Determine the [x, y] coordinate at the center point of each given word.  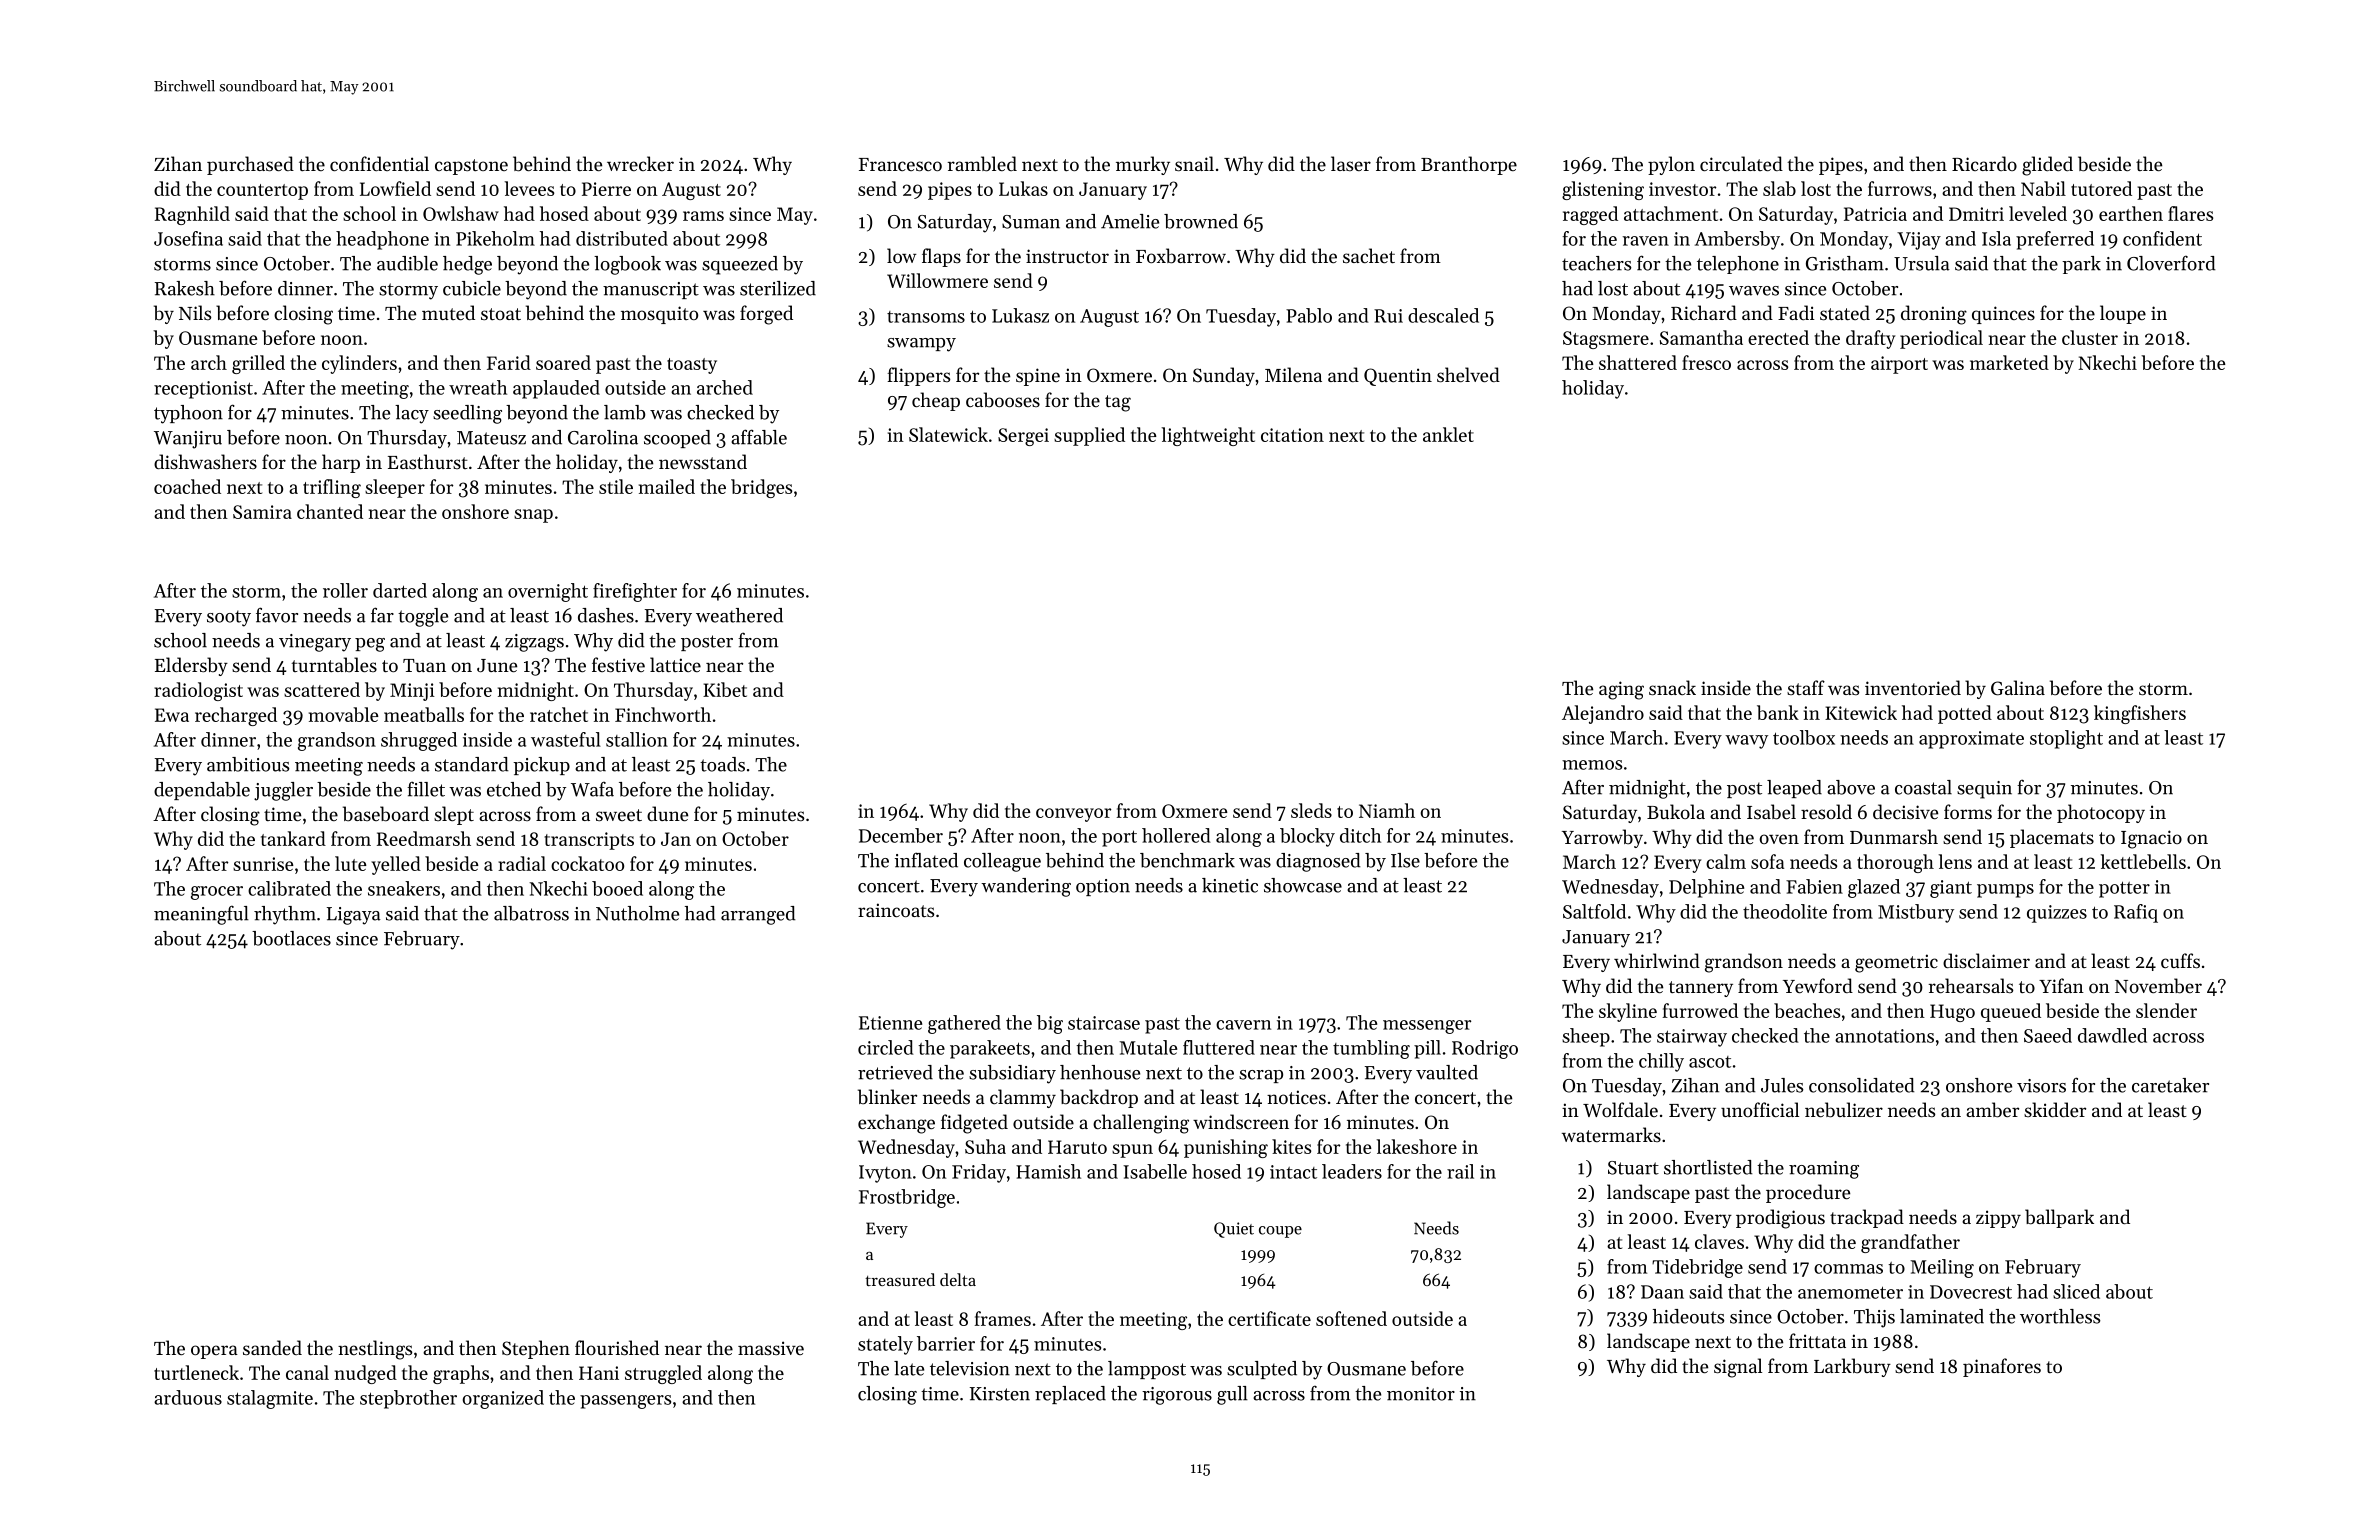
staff [1806, 687]
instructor [1067, 256]
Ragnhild [192, 215]
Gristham [1845, 263]
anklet [1448, 434]
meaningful [201, 915]
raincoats [896, 910]
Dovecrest [1971, 1292]
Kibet [725, 689]
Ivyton [885, 1174]
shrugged [419, 741]
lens [1955, 861]
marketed [2009, 362]
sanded [272, 1347]
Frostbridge [907, 1198]
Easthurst [428, 461]
